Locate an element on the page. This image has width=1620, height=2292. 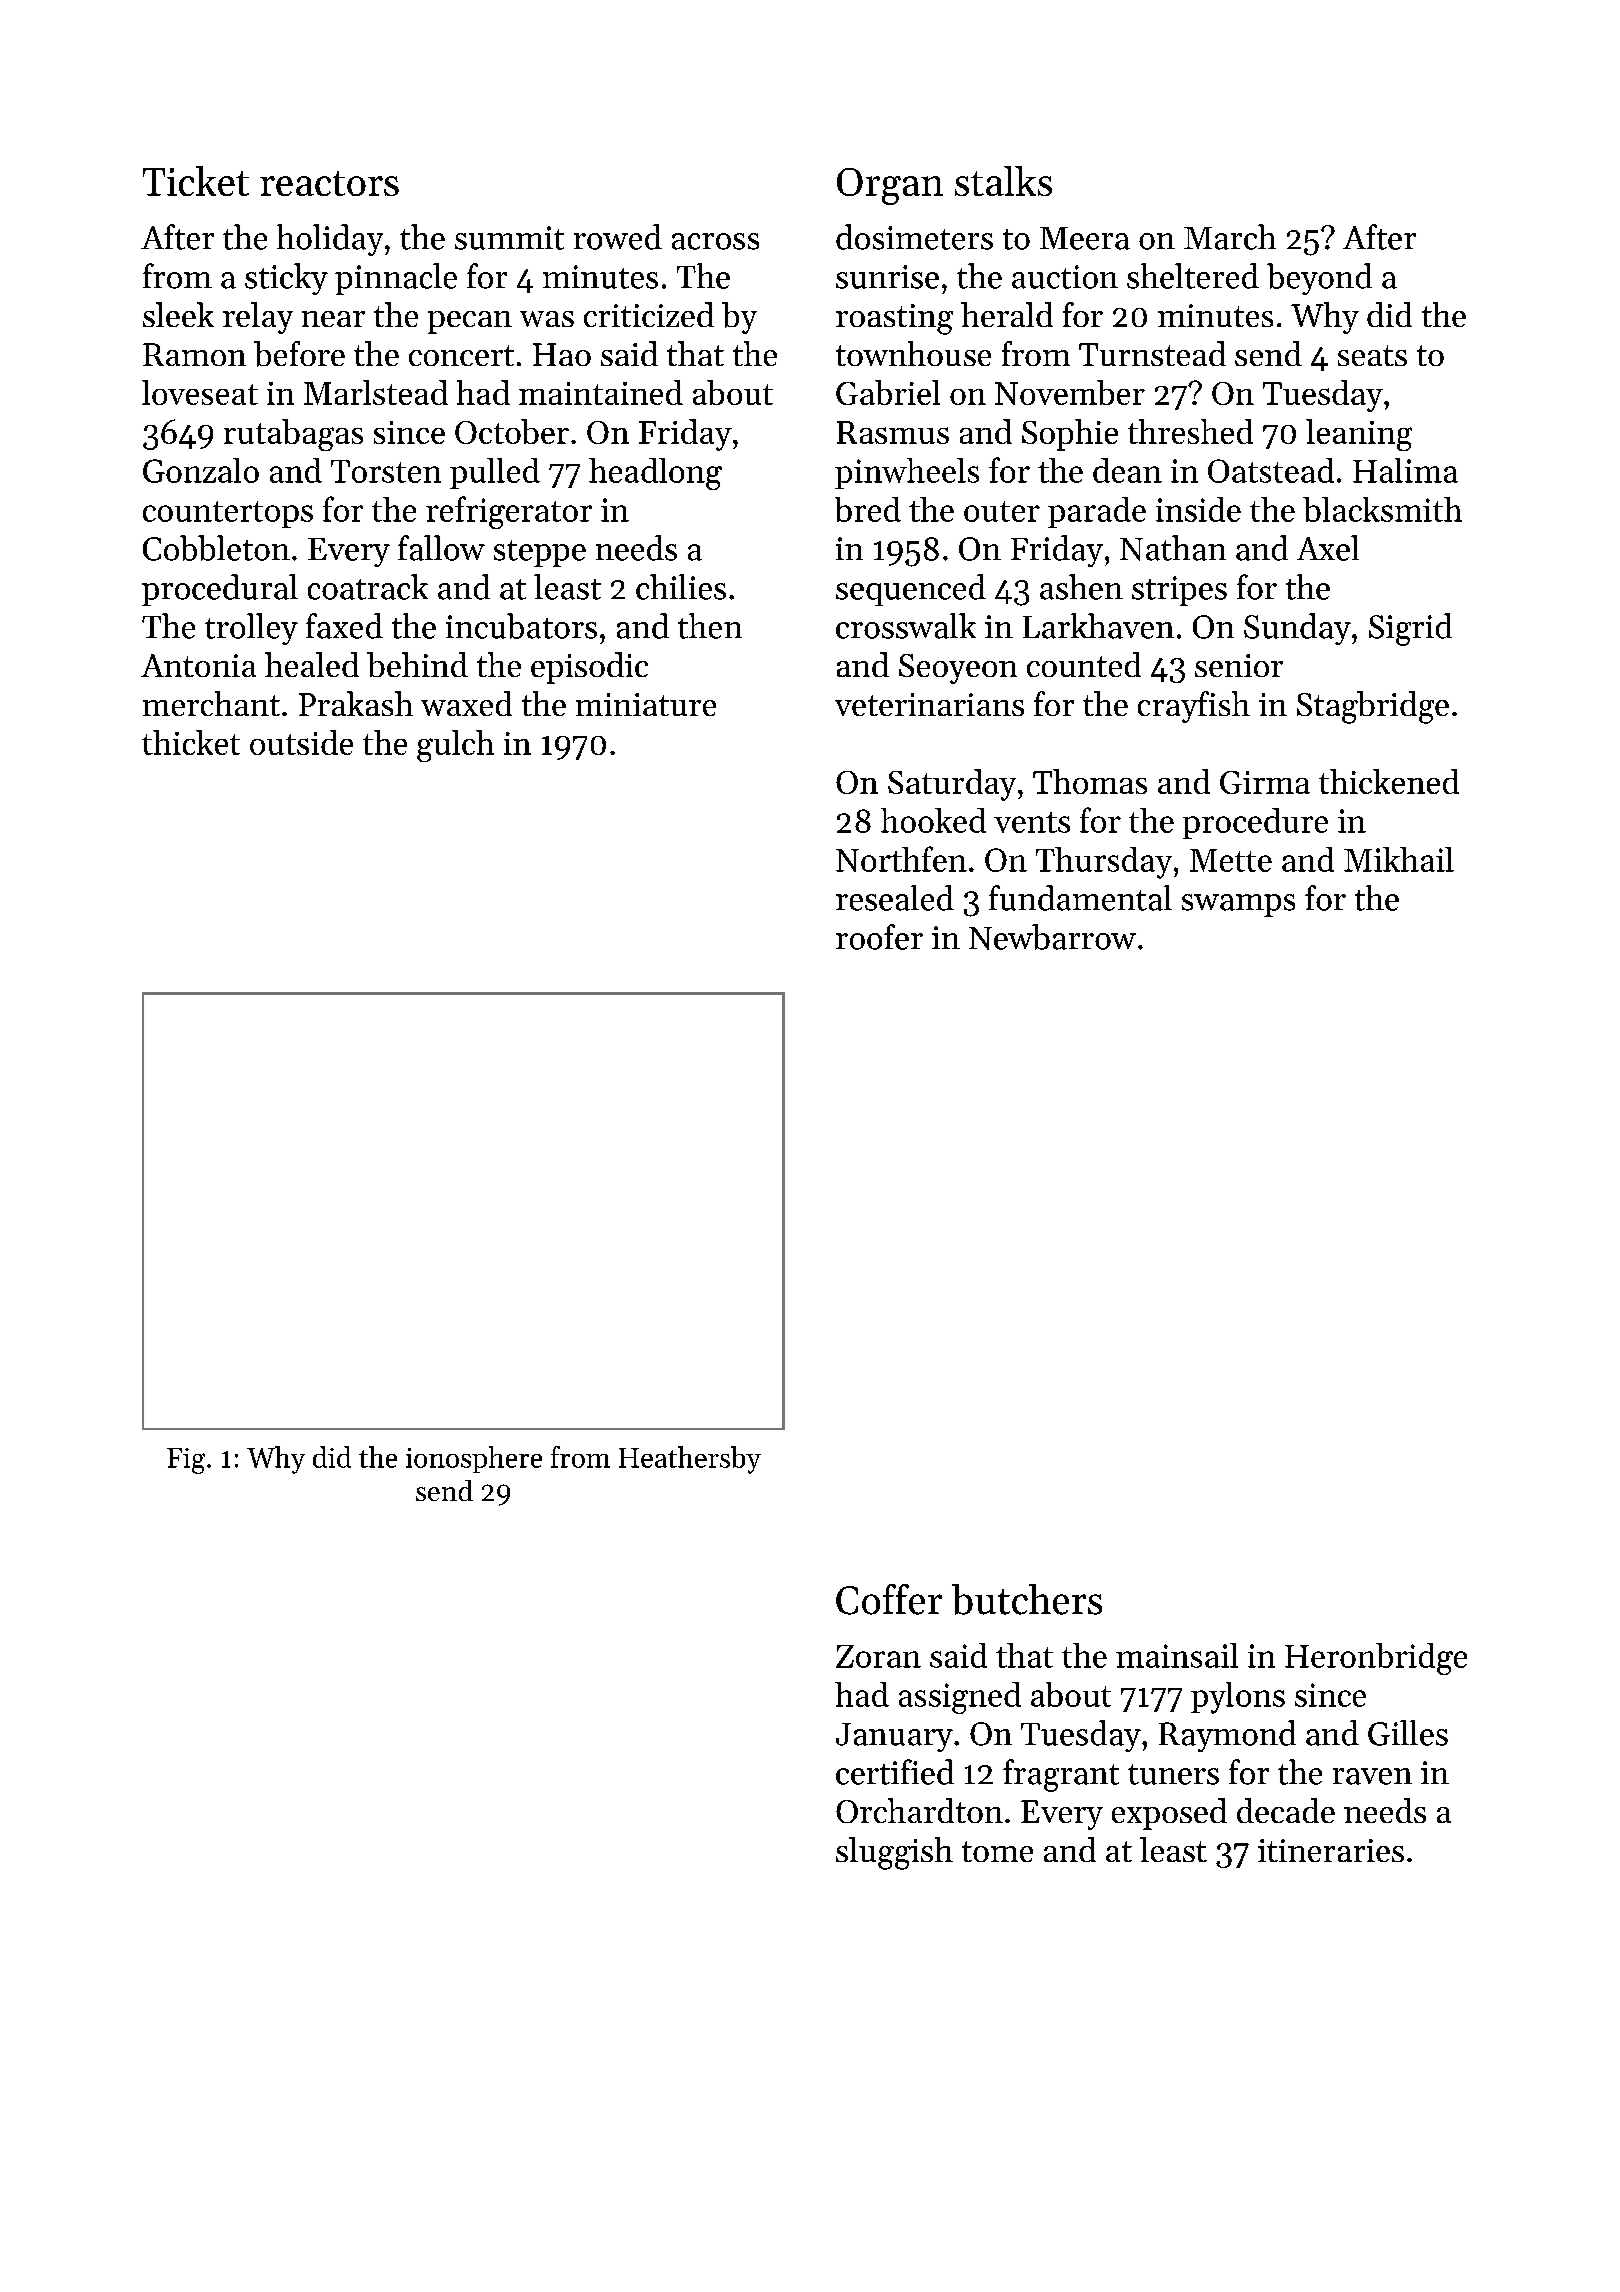
thicket is located at coordinates (191, 742).
